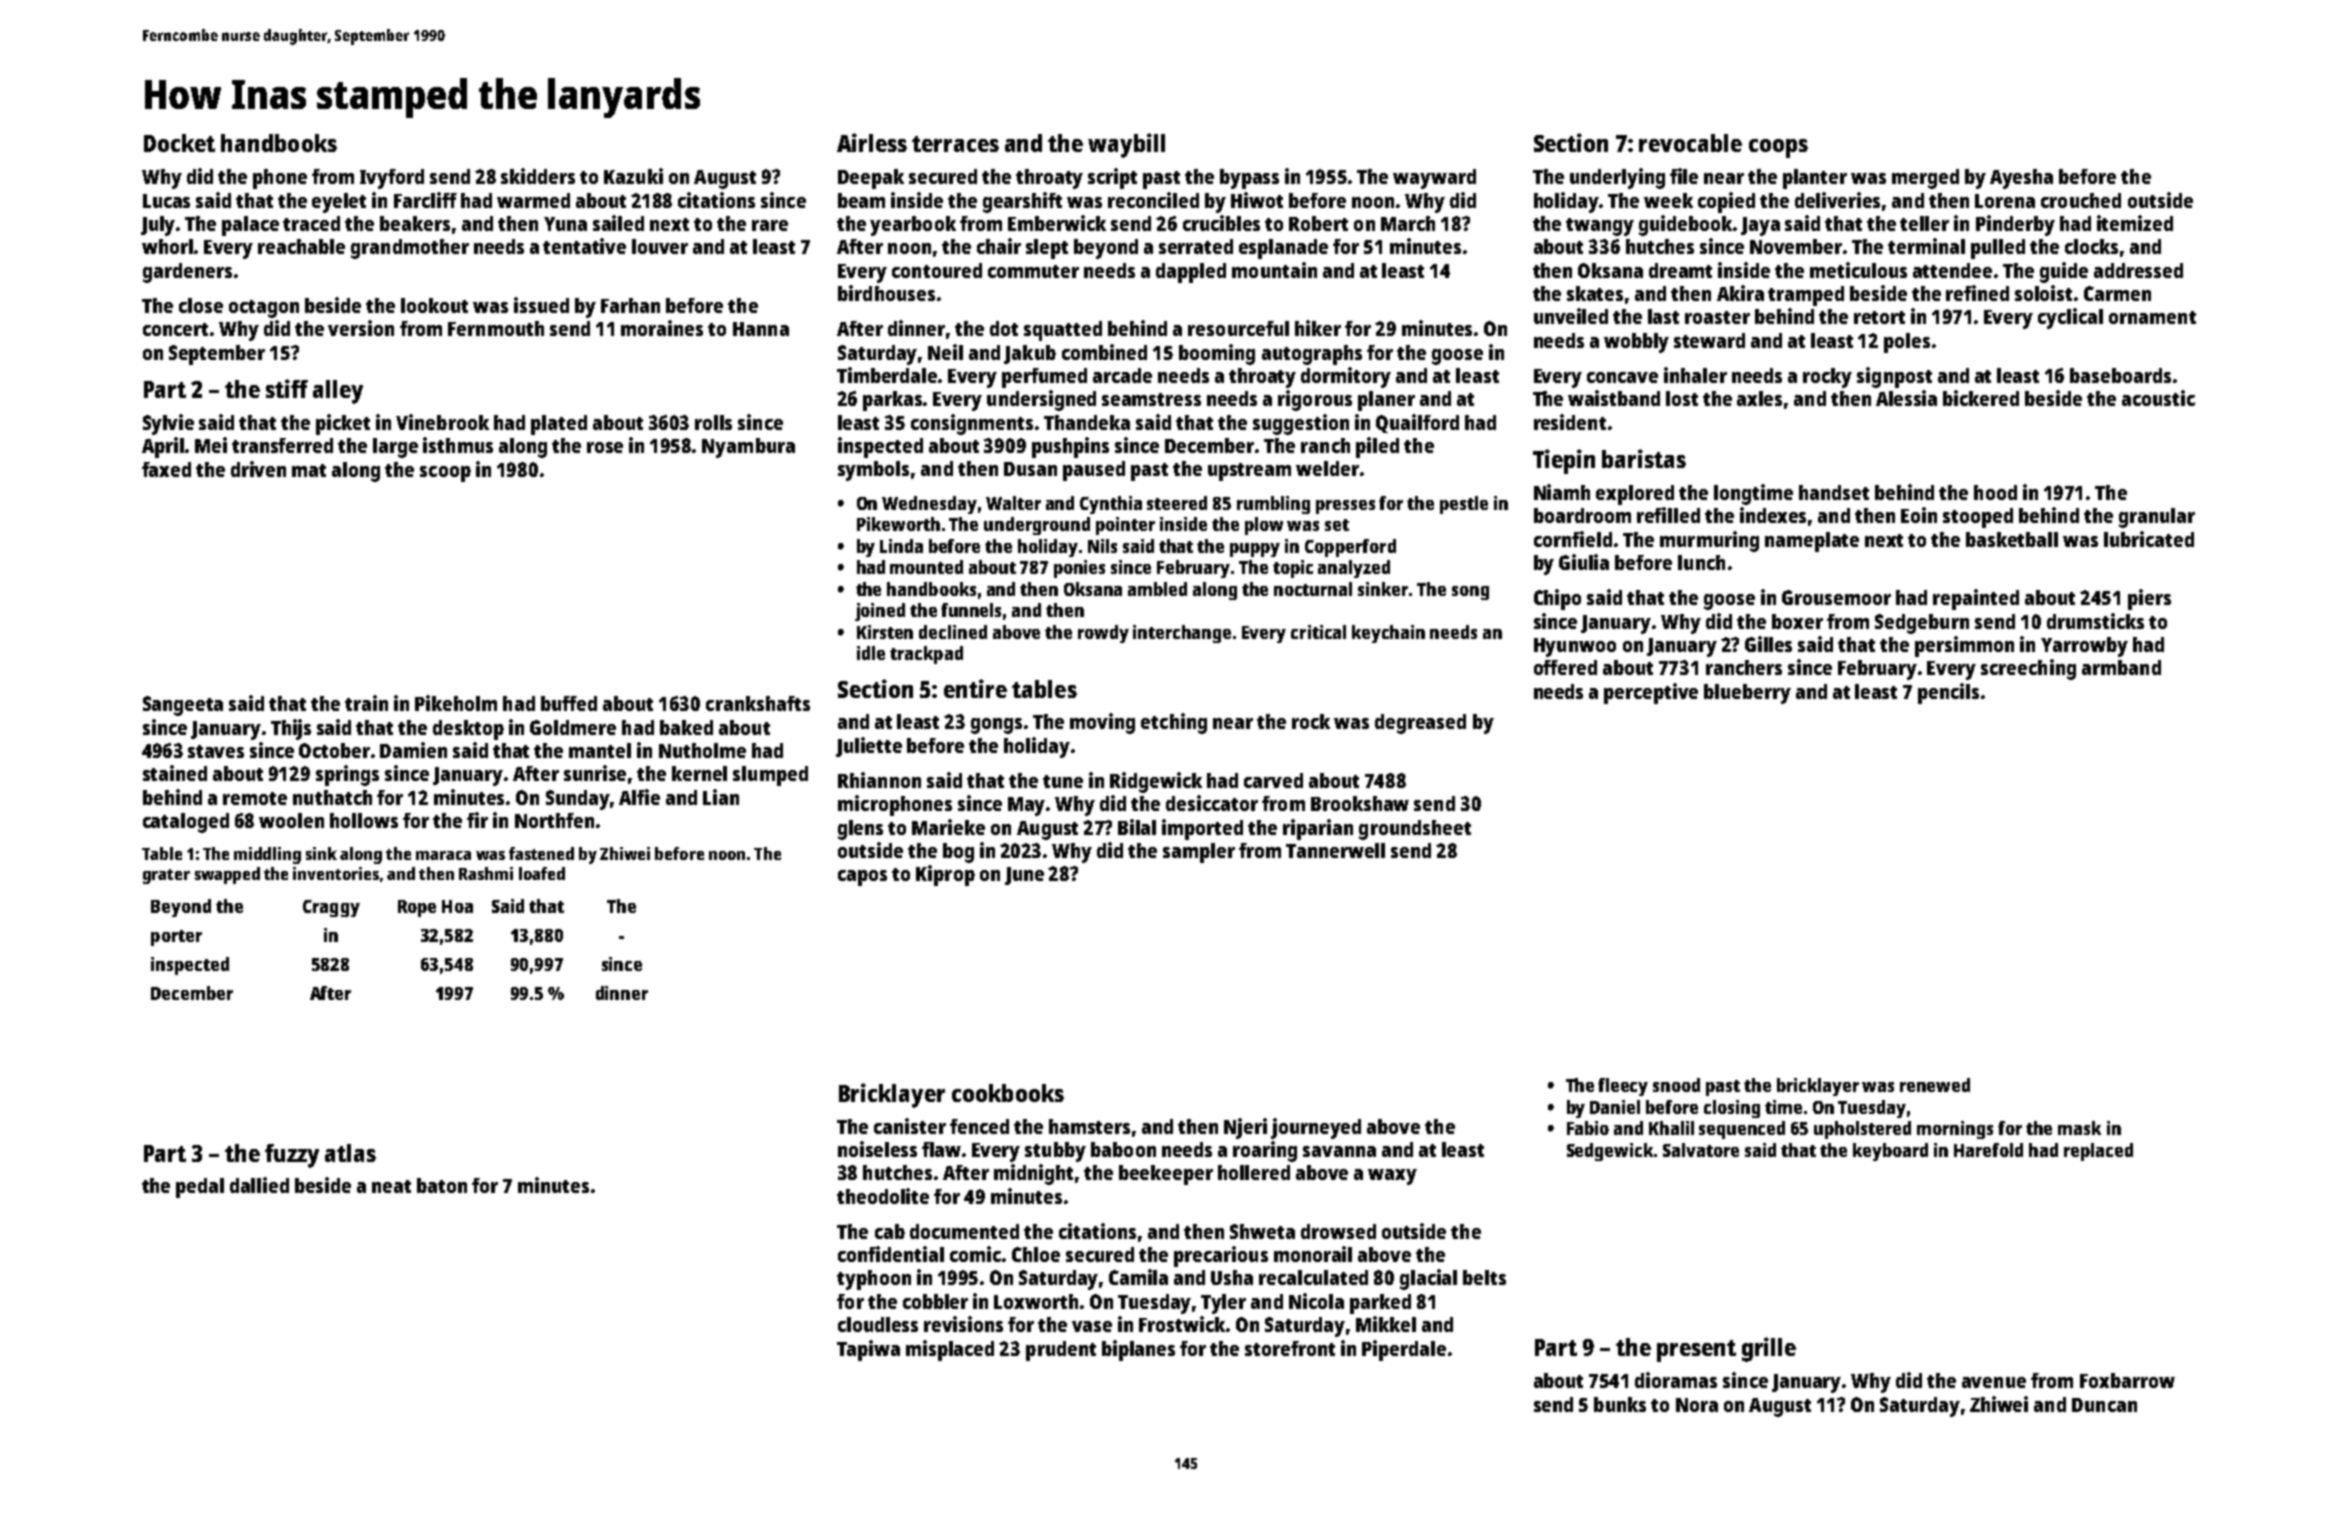 This screenshot has height=1519, width=2347. Describe the element at coordinates (1415, 830) in the screenshot. I see `groundsheet` at that location.
